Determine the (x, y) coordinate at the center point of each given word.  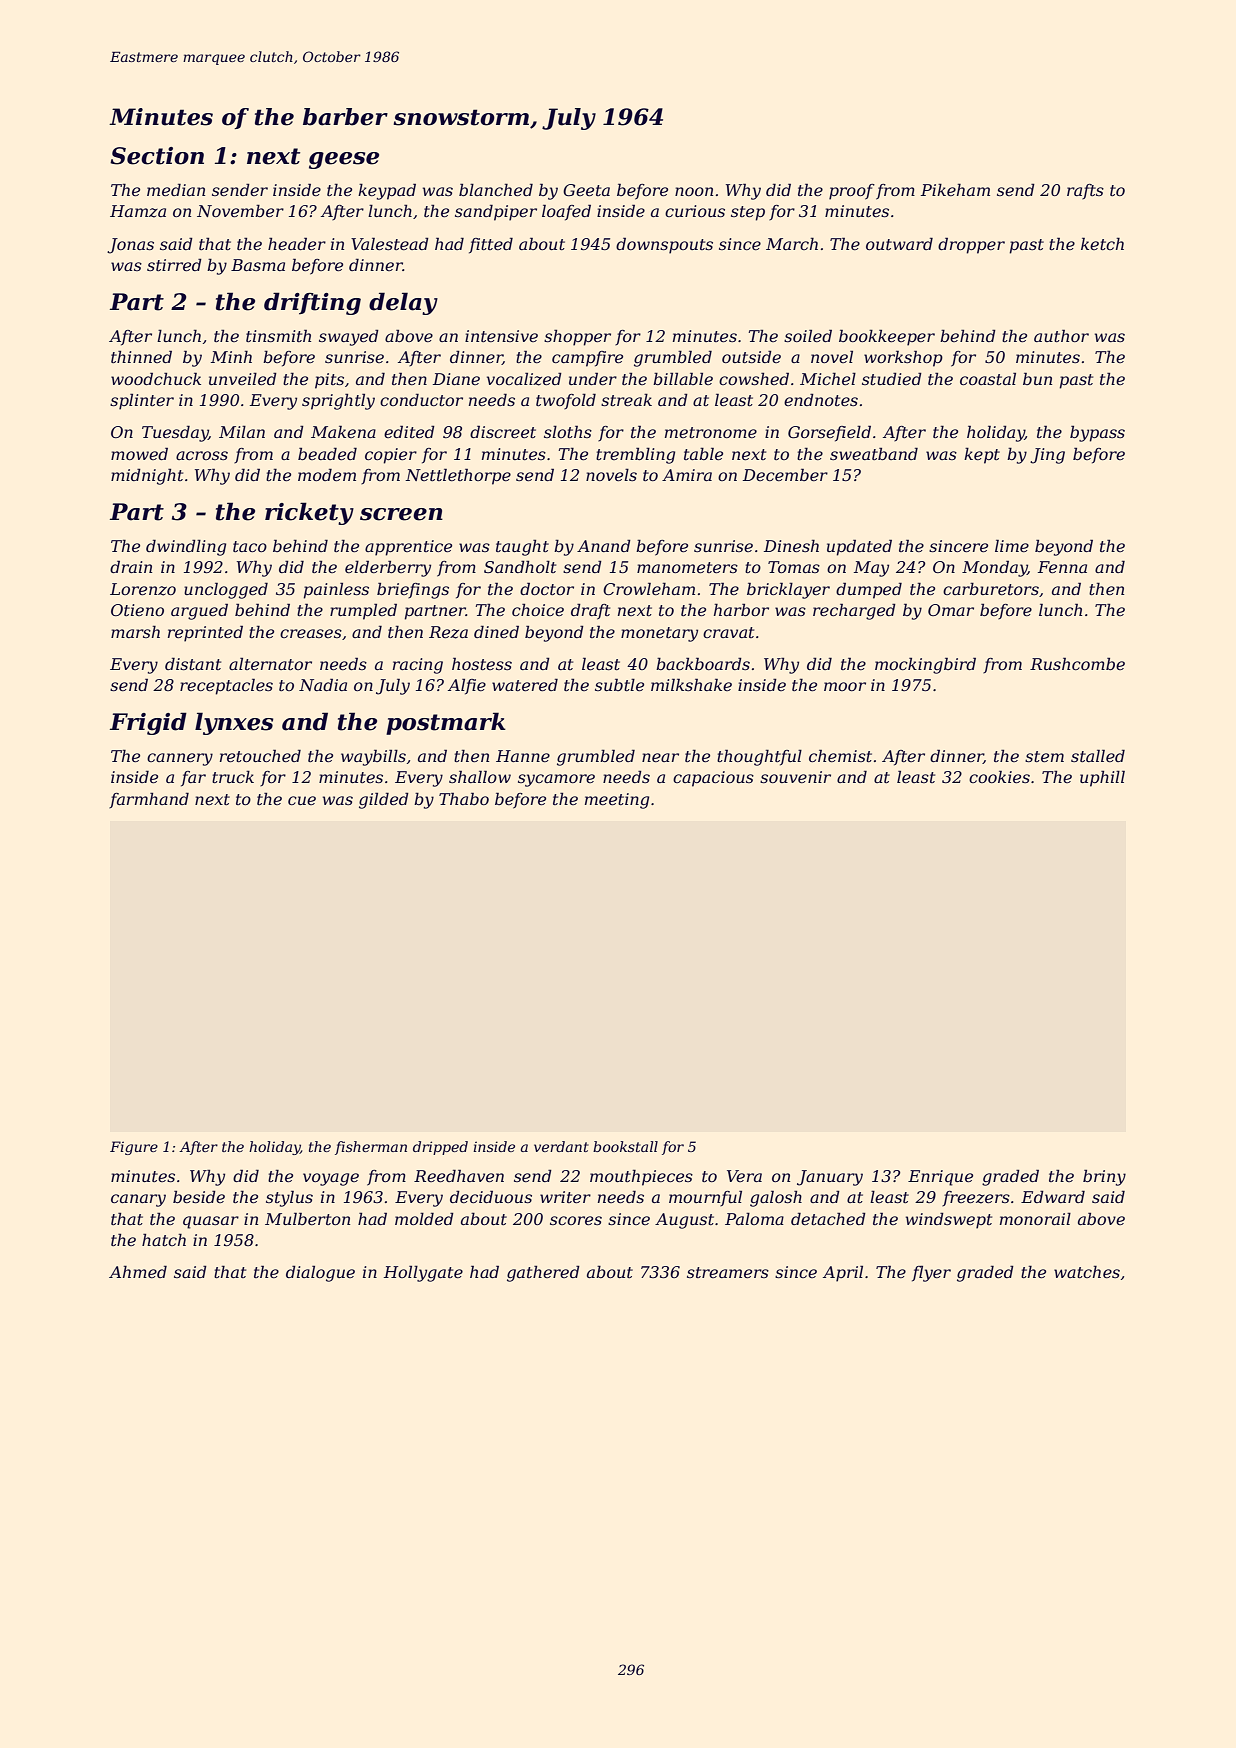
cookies (999, 776)
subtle (619, 684)
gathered (543, 1273)
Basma (258, 265)
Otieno (137, 610)
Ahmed (138, 1271)
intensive (501, 336)
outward (899, 243)
